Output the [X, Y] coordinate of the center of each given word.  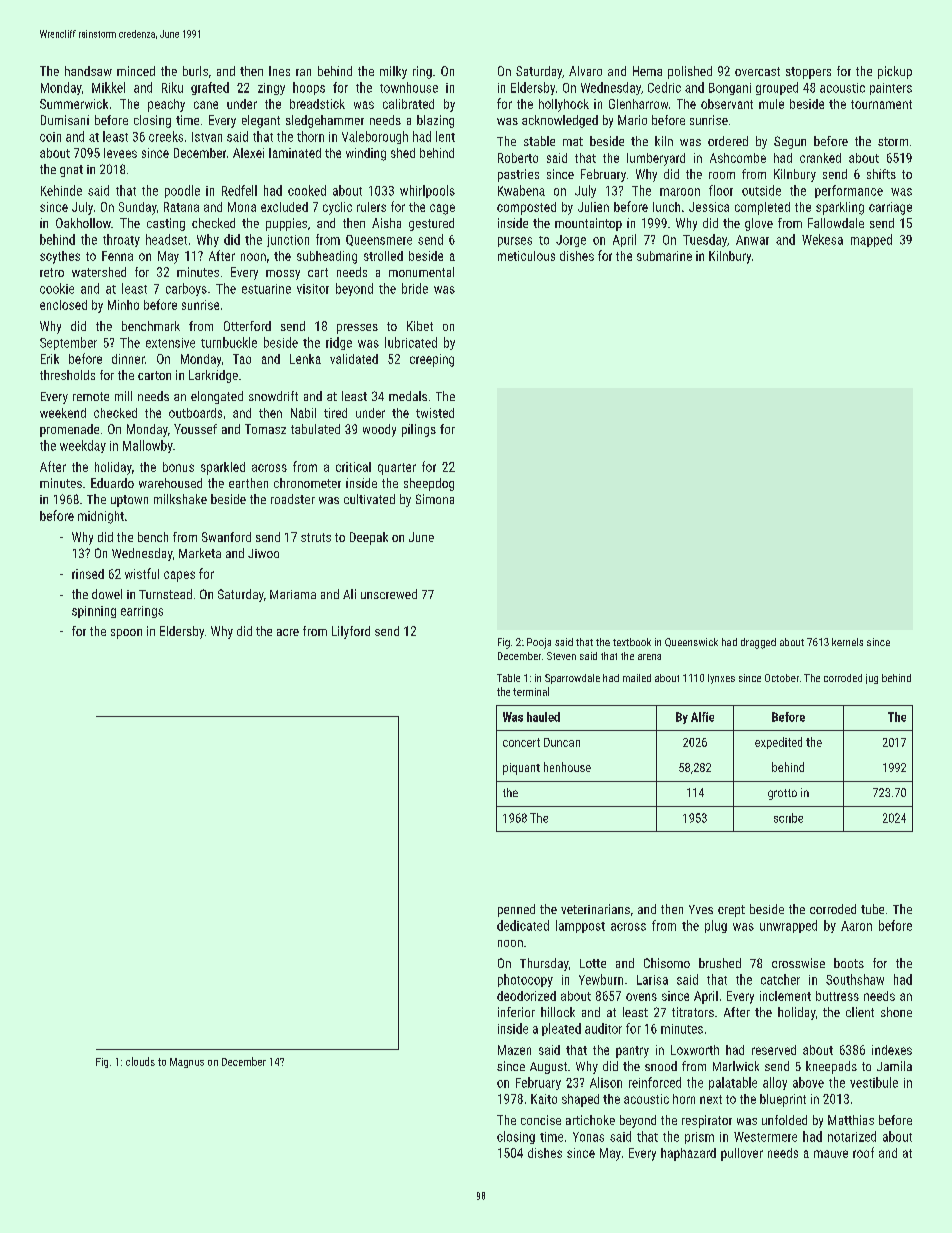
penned [516, 910]
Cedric [664, 87]
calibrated [408, 104]
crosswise [798, 963]
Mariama [293, 594]
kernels [847, 642]
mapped [871, 240]
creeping [432, 360]
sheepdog [429, 484]
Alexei [248, 153]
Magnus [187, 1063]
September [68, 343]
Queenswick [691, 642]
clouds [140, 1061]
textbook [632, 642]
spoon [126, 634]
